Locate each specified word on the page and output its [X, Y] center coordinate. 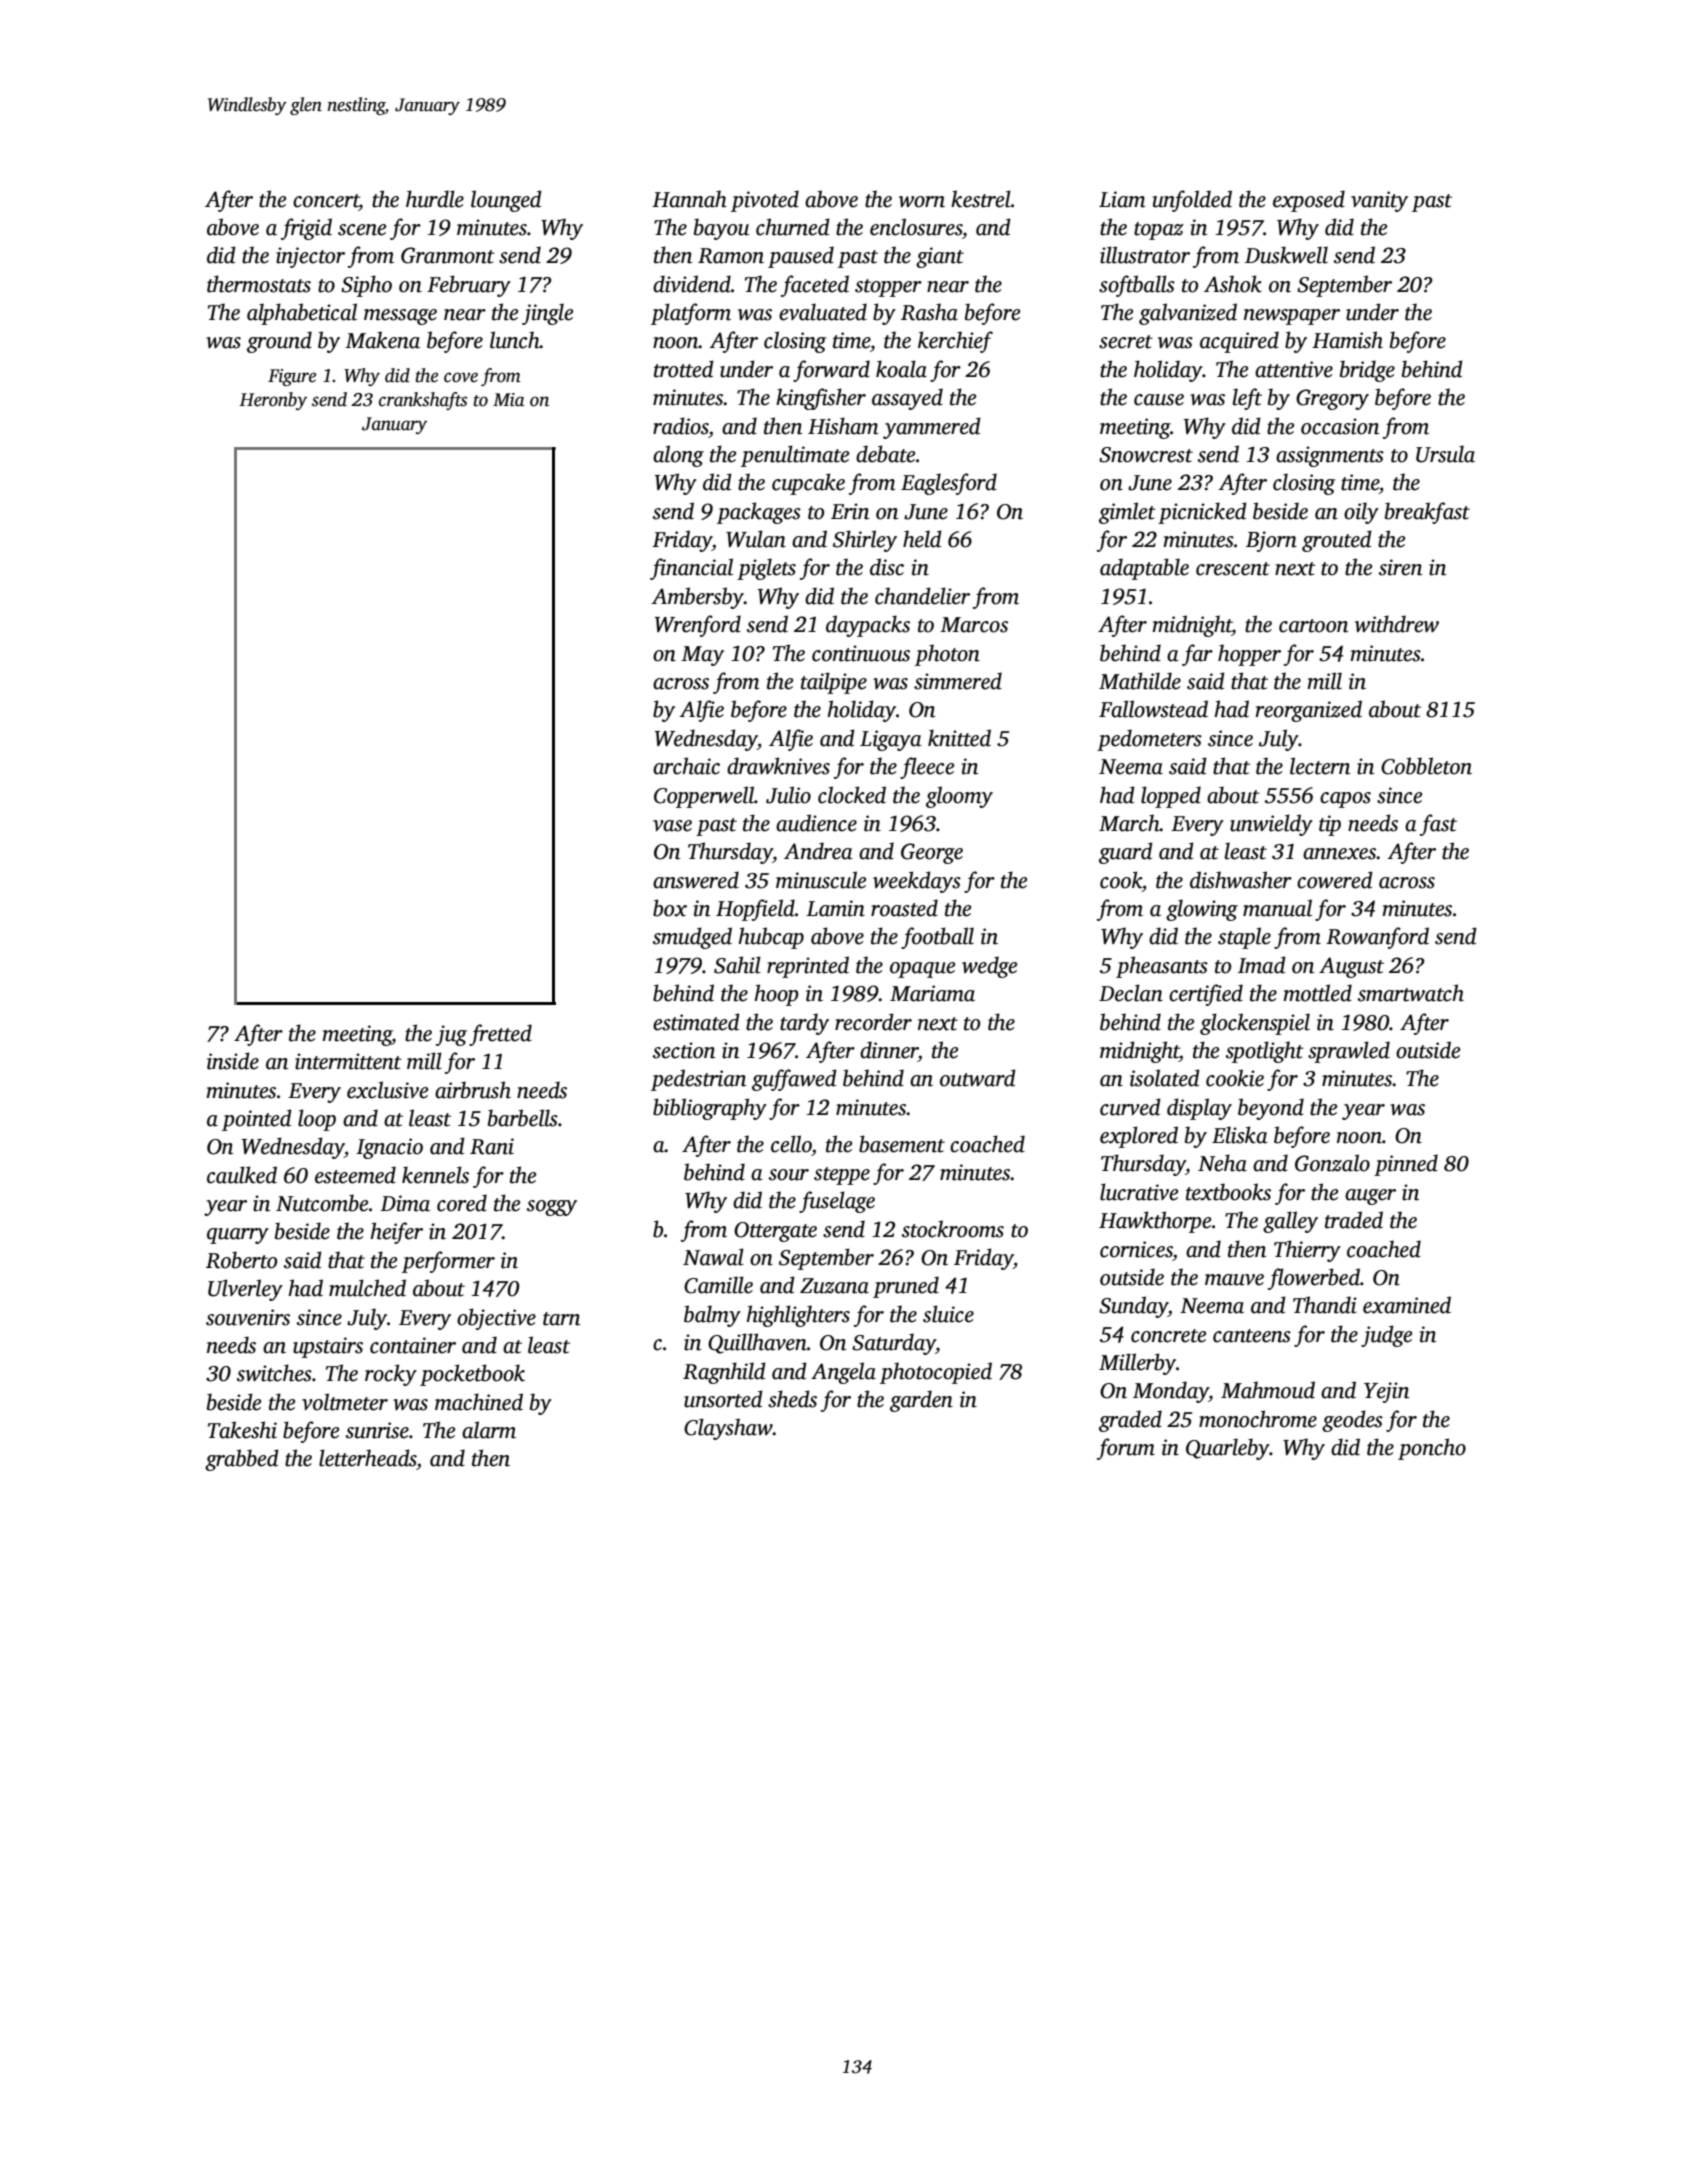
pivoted [765, 201]
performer [448, 1262]
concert [326, 201]
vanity [1379, 201]
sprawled [1349, 1052]
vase [672, 826]
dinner [889, 1050]
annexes [1340, 854]
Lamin [835, 908]
